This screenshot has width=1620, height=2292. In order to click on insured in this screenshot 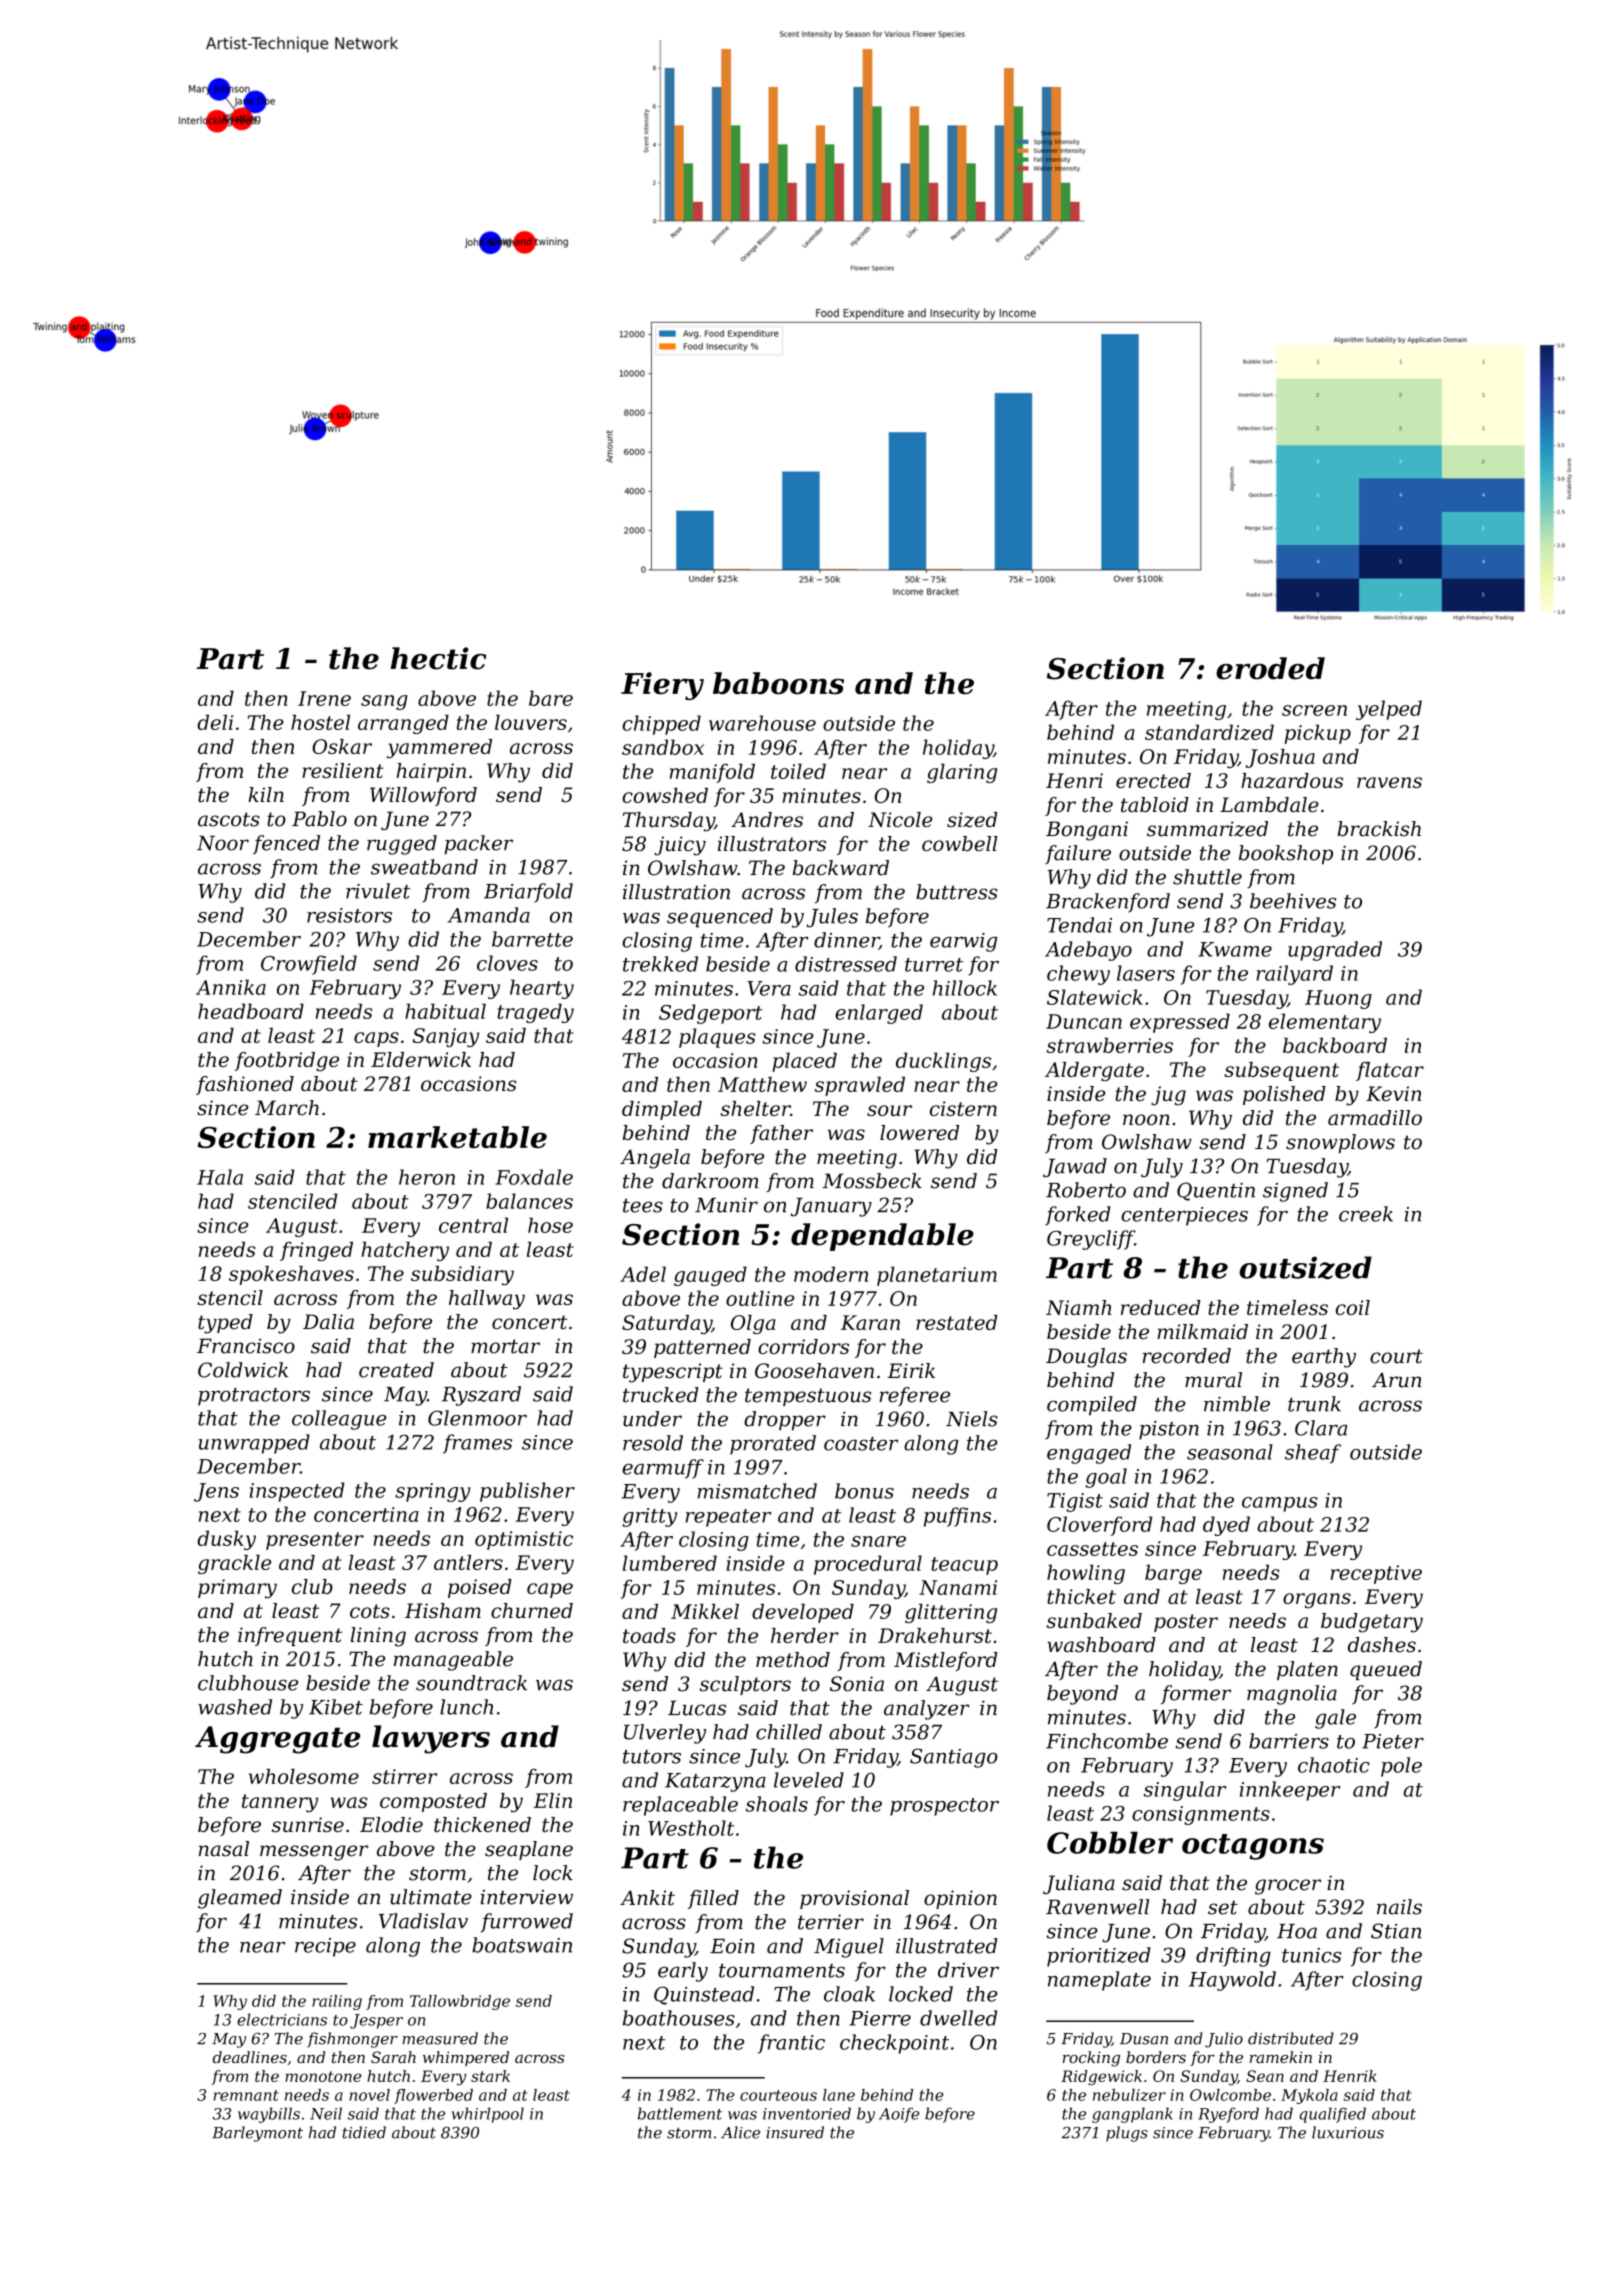, I will do `click(795, 2132)`.
